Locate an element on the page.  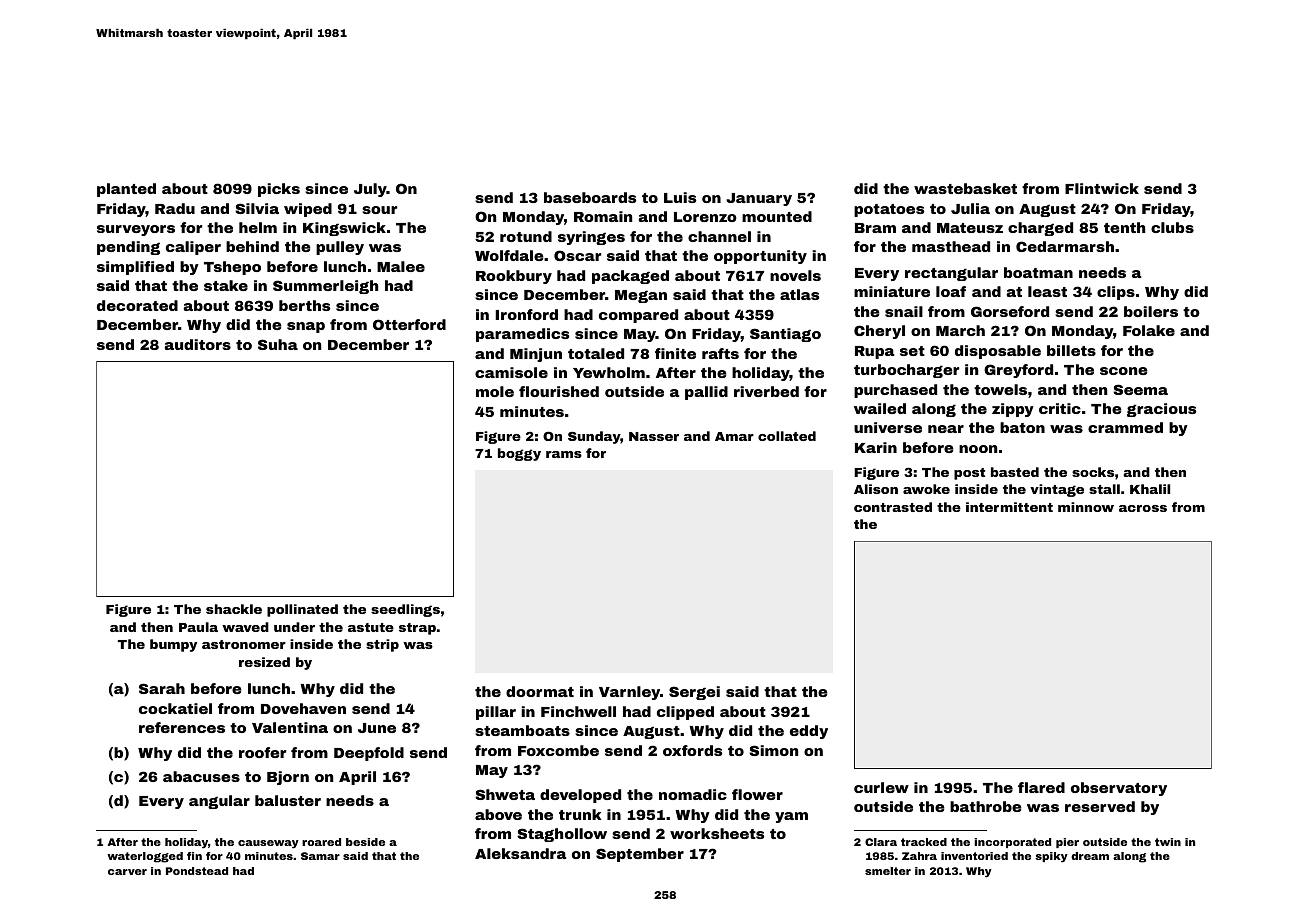
atlas is located at coordinates (799, 294).
